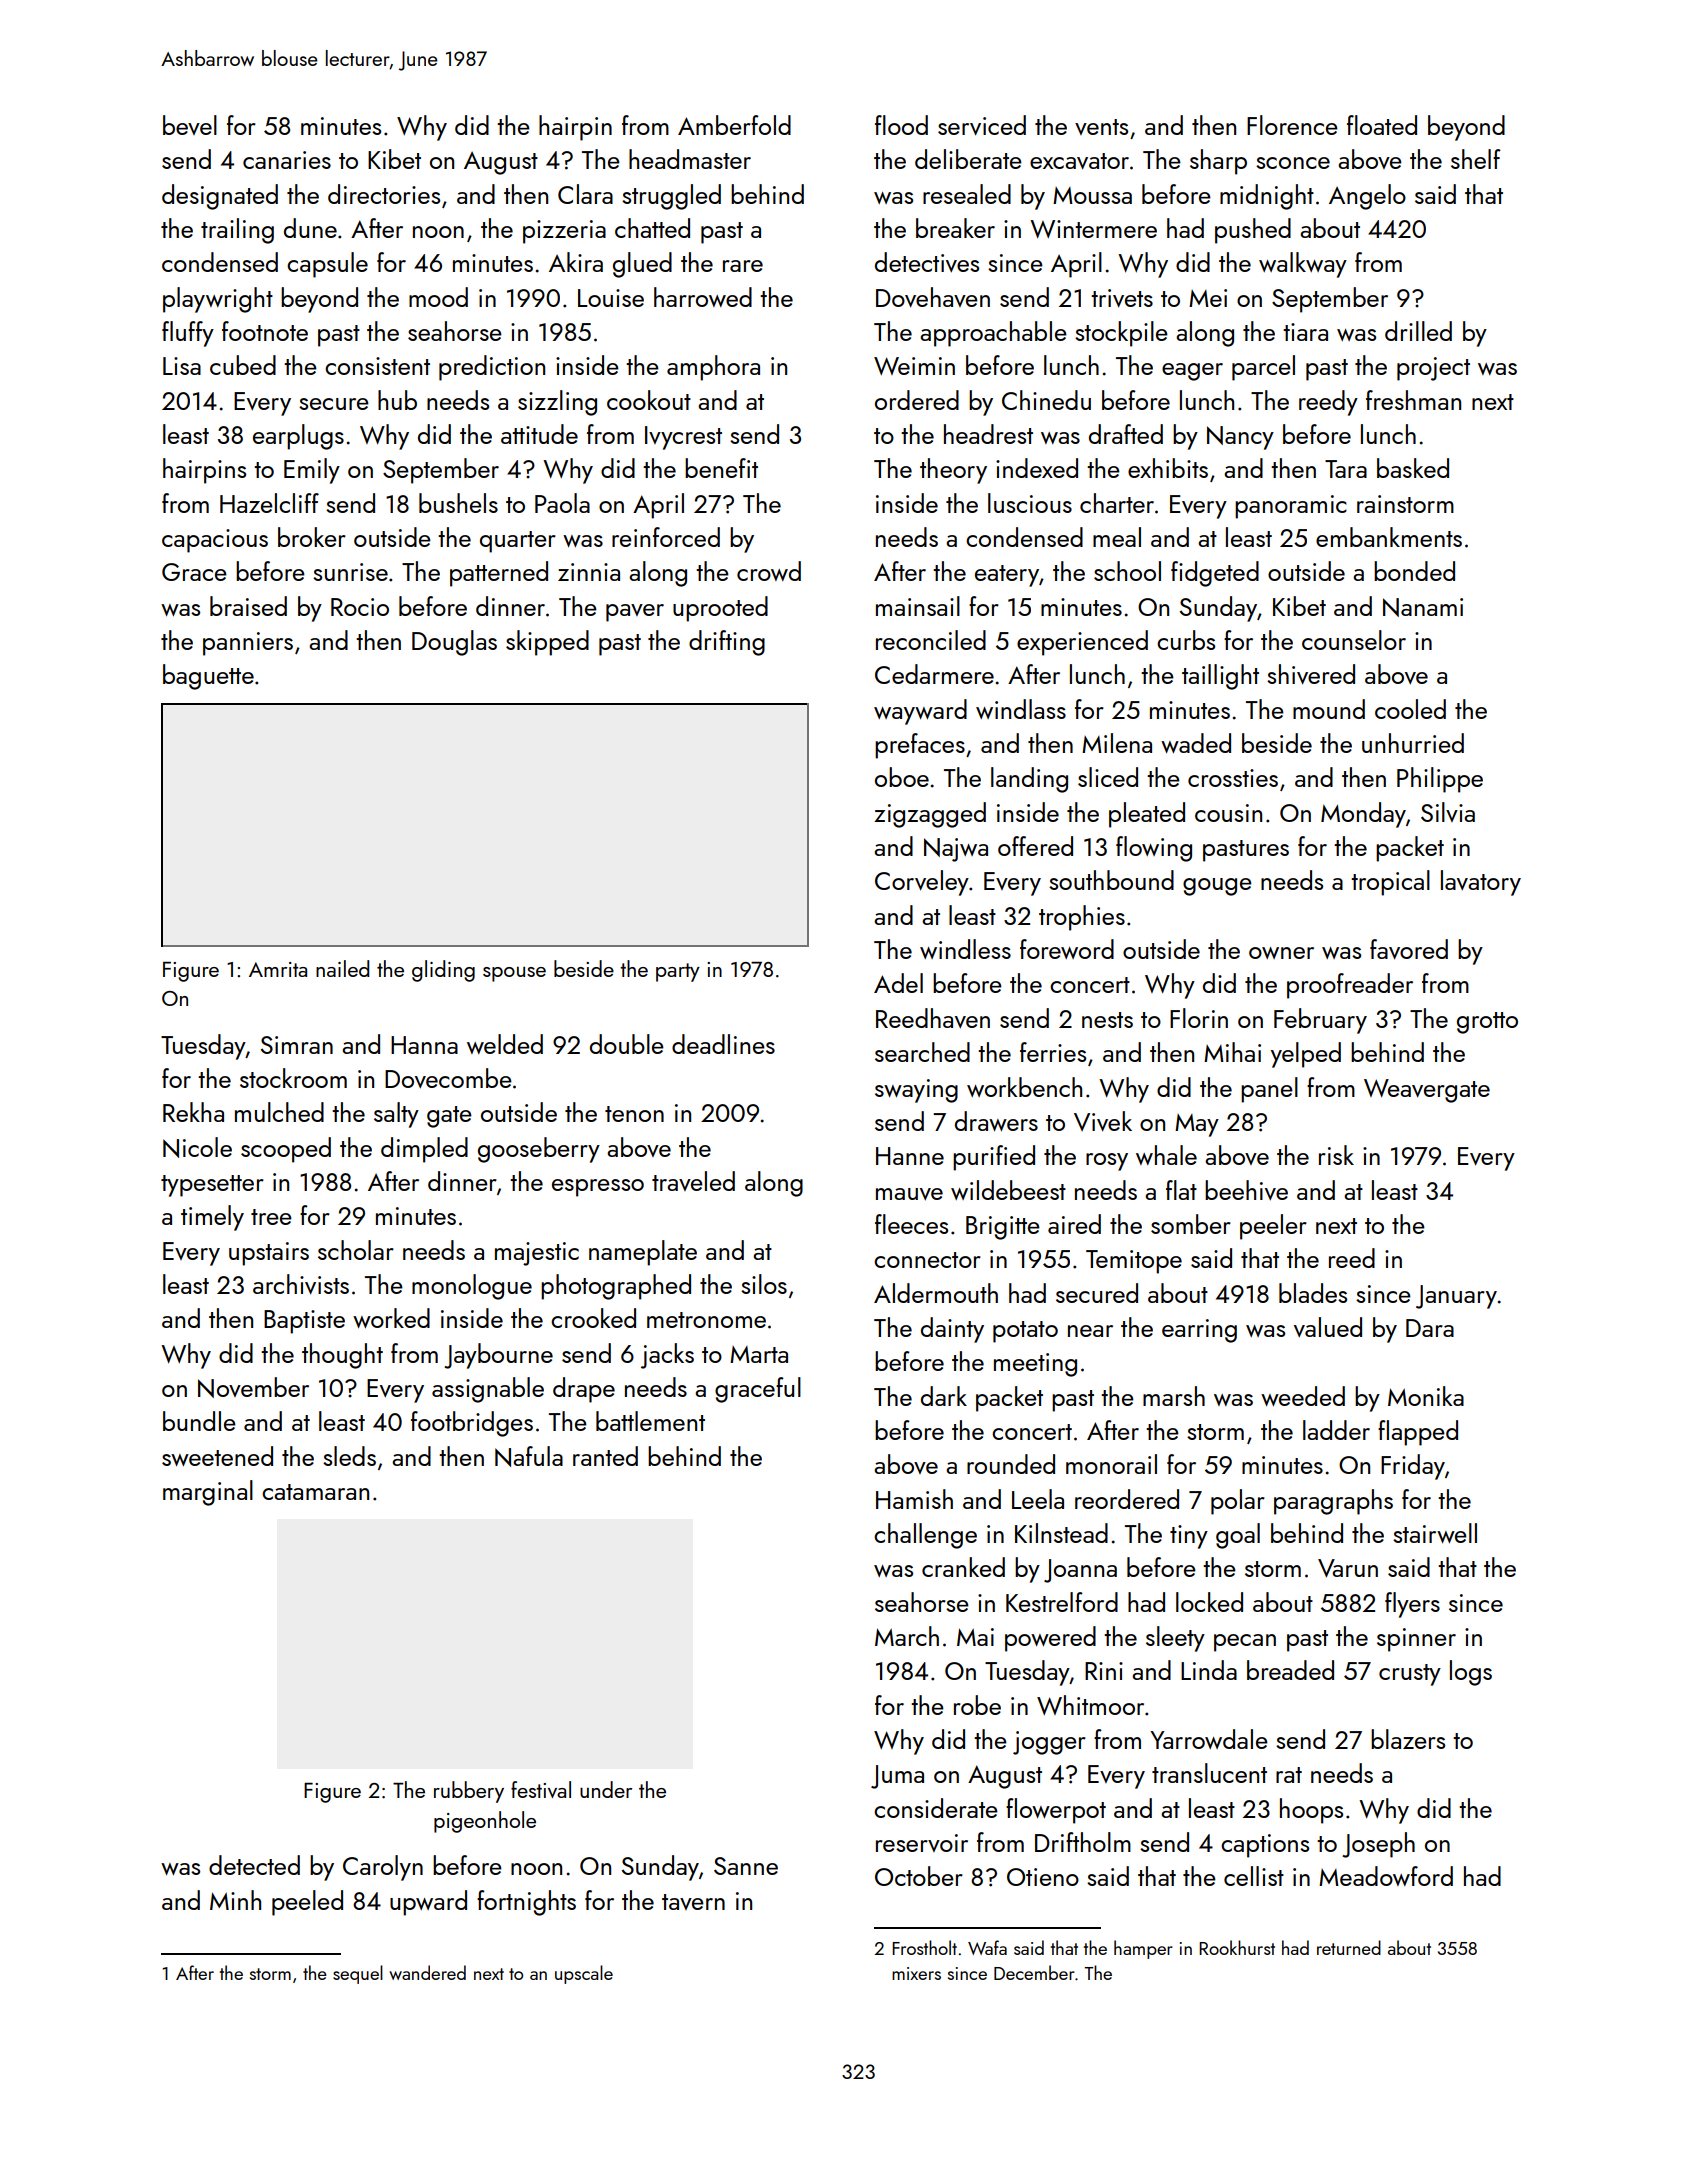 Image resolution: width=1683 pixels, height=2178 pixels. I want to click on festival, so click(541, 1789).
